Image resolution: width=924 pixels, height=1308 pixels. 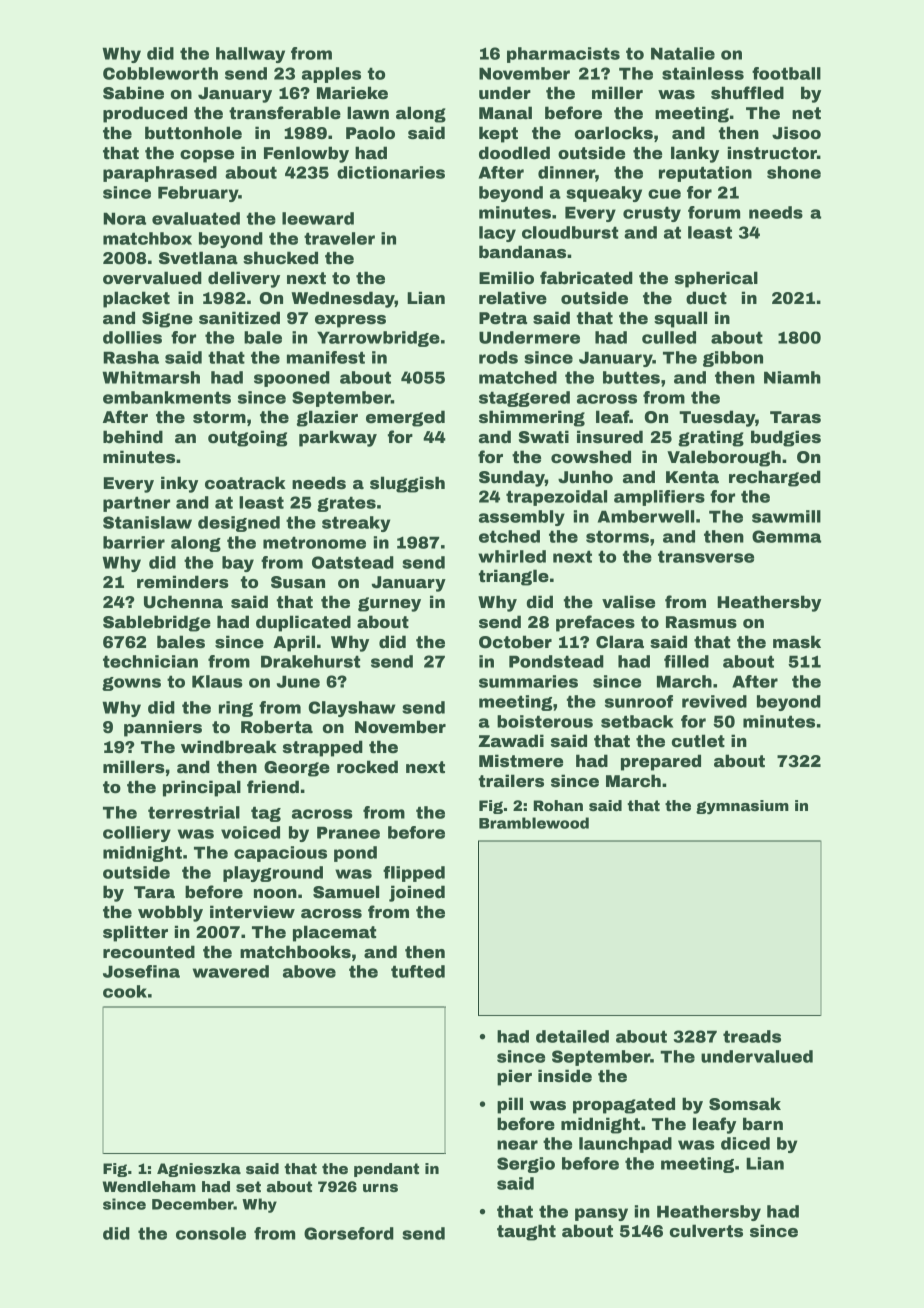 What do you see at coordinates (273, 787) in the screenshot?
I see `friend` at bounding box center [273, 787].
